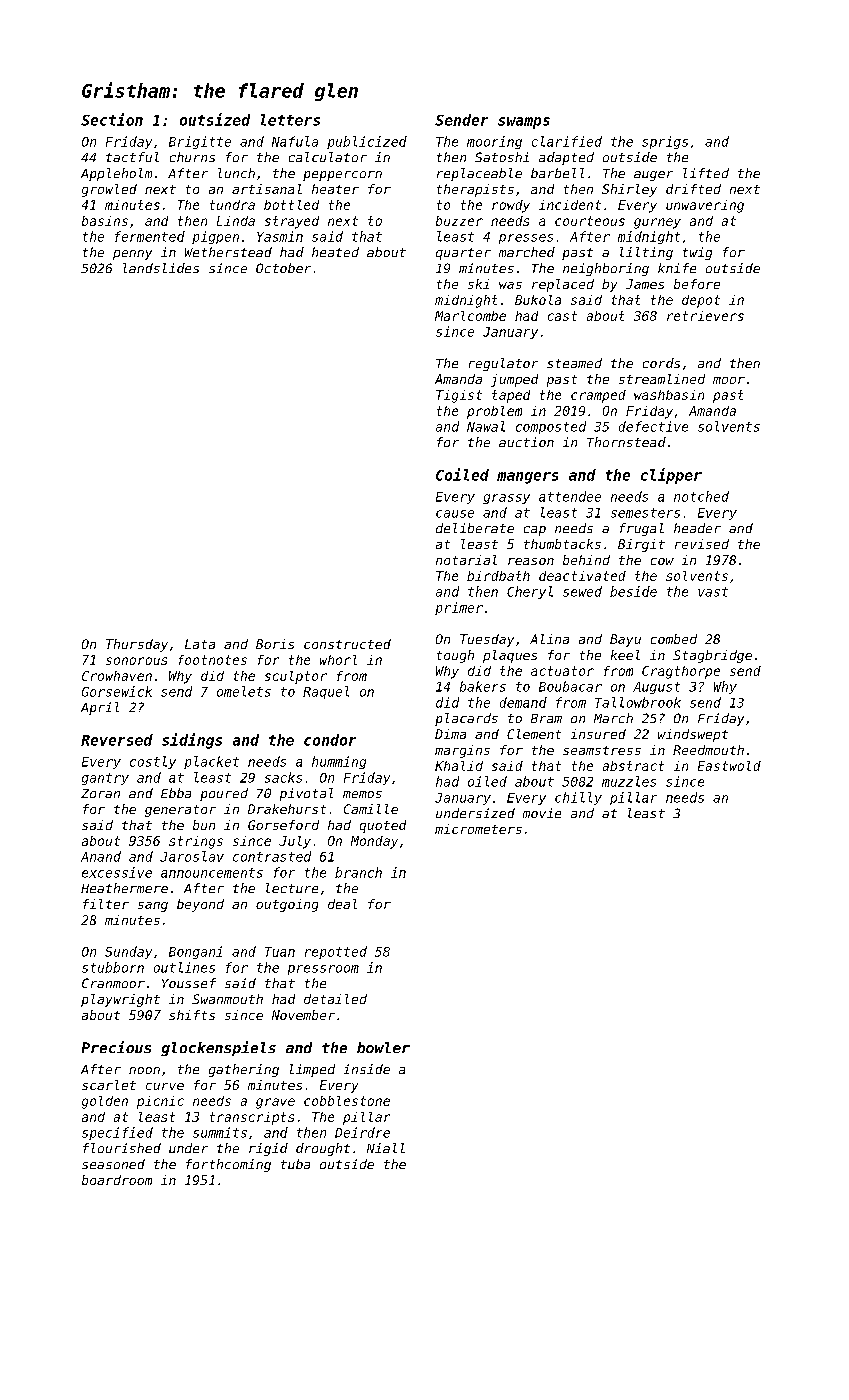 Image resolution: width=849 pixels, height=1400 pixels. Describe the element at coordinates (578, 798) in the document. I see `chilly` at that location.
